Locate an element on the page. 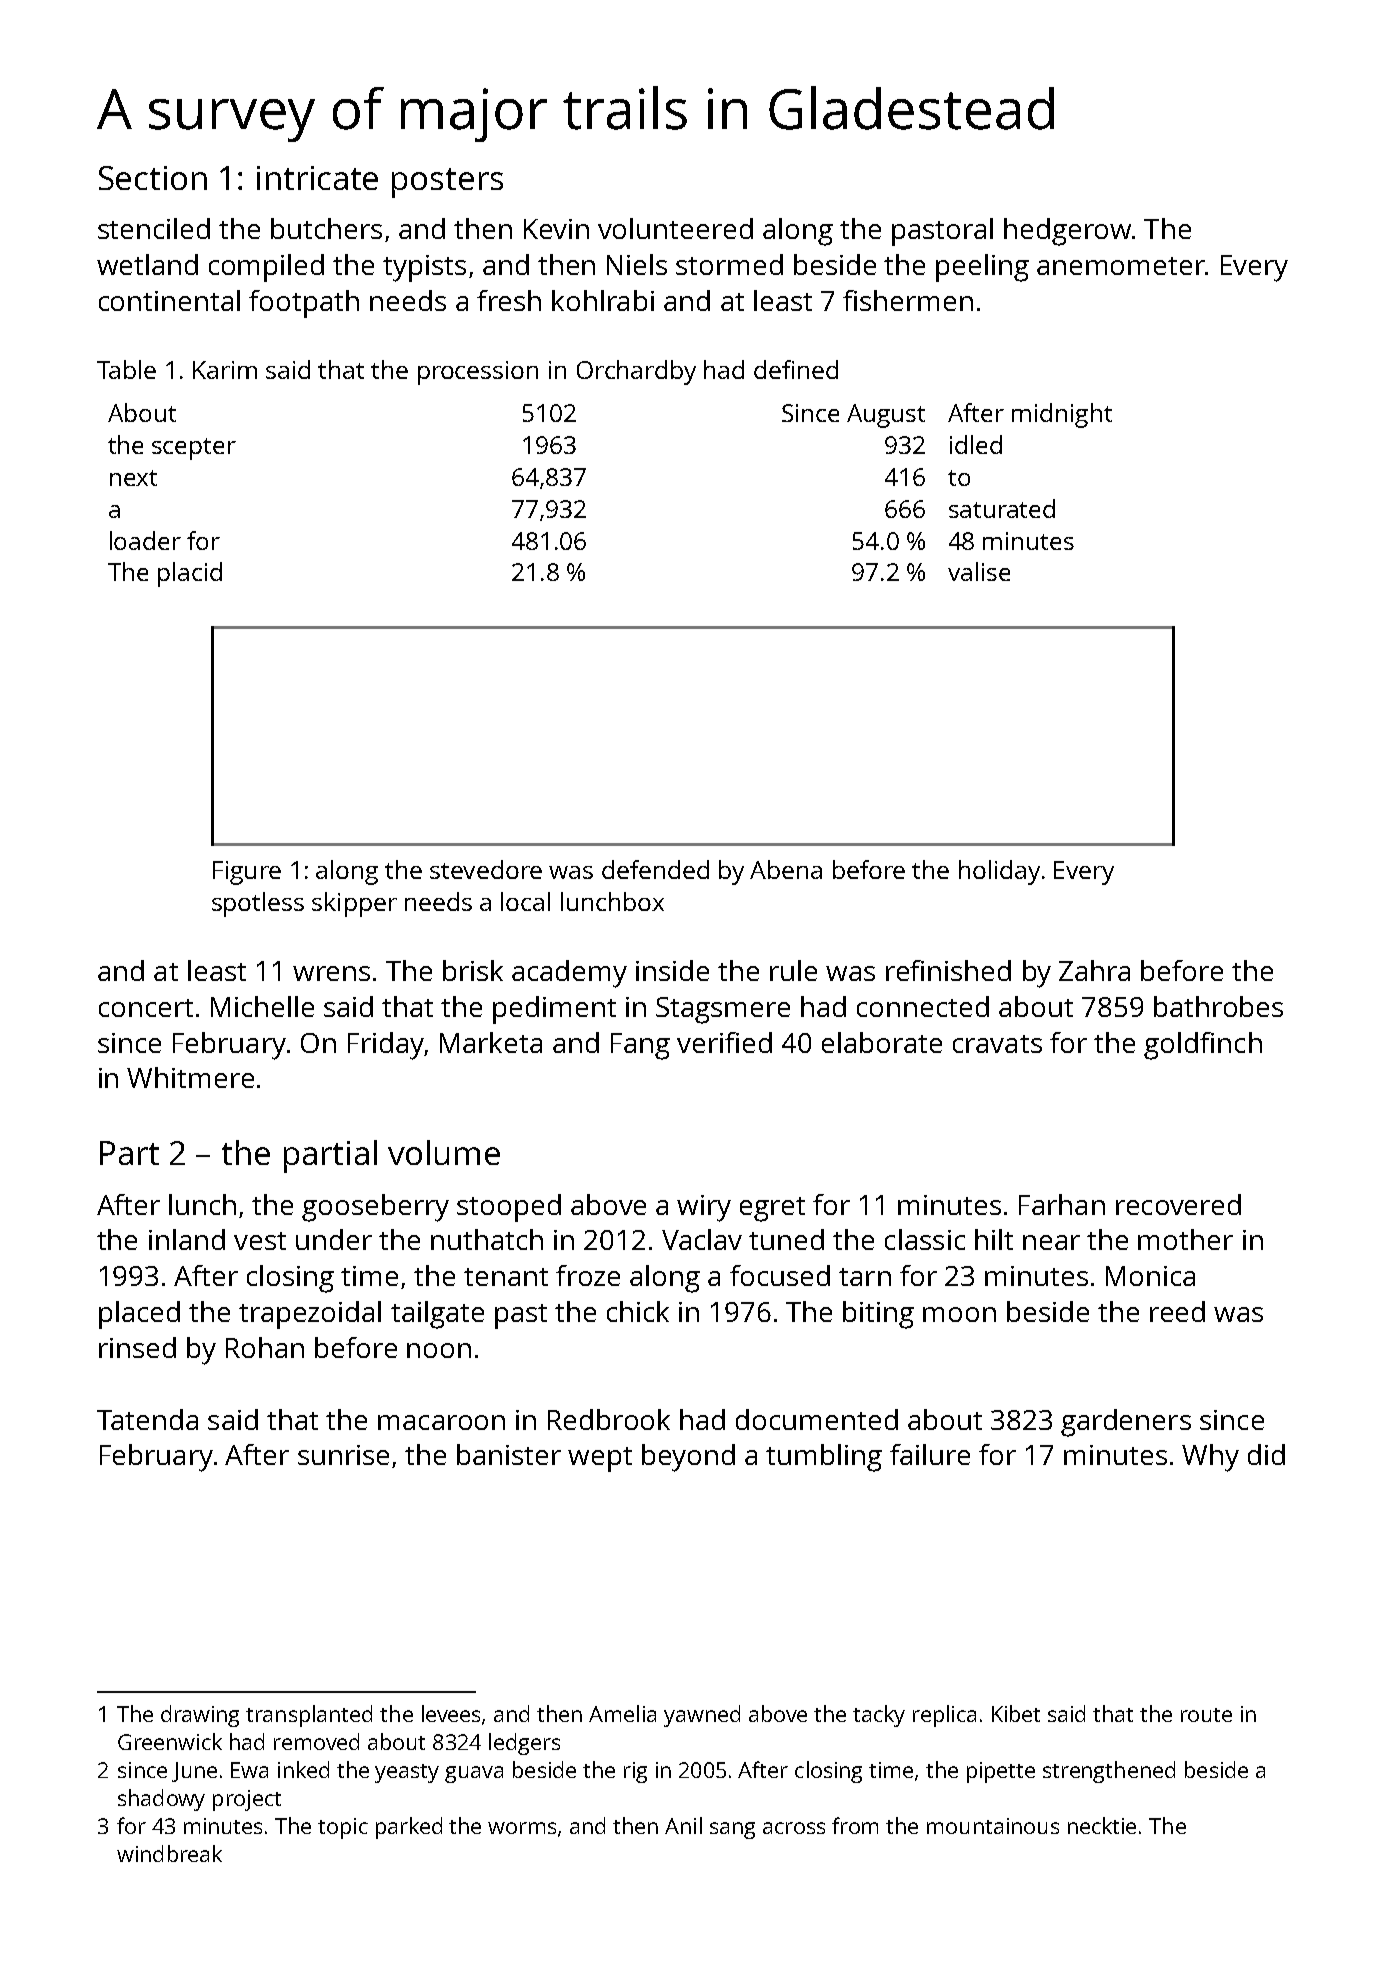  hedgerow is located at coordinates (1067, 232).
